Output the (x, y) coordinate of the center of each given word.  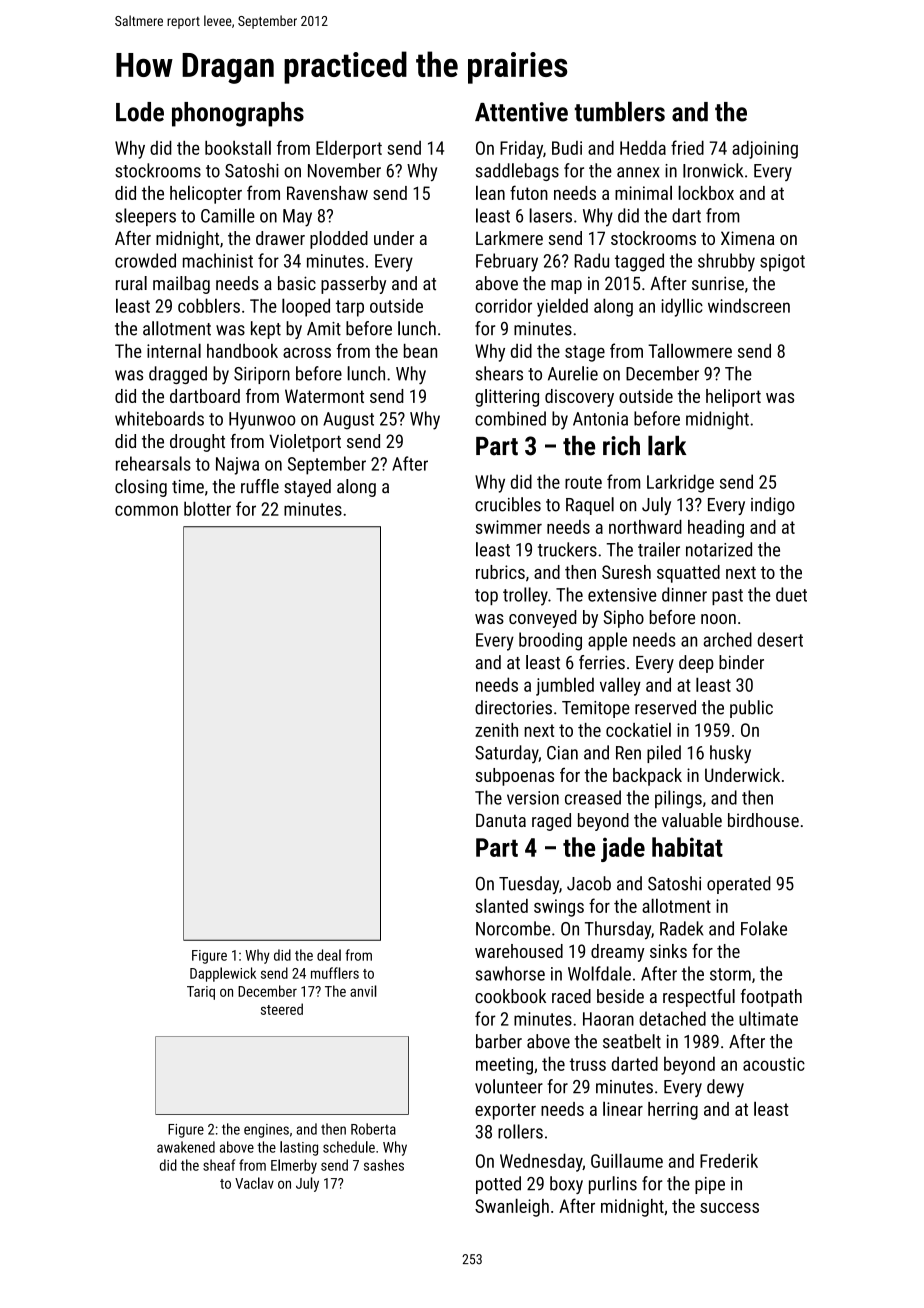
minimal (643, 192)
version (533, 798)
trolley (525, 596)
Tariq (201, 993)
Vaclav (254, 1183)
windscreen (749, 305)
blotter (207, 508)
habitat (687, 847)
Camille (228, 215)
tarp (350, 308)
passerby (353, 285)
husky (730, 754)
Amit (324, 329)
